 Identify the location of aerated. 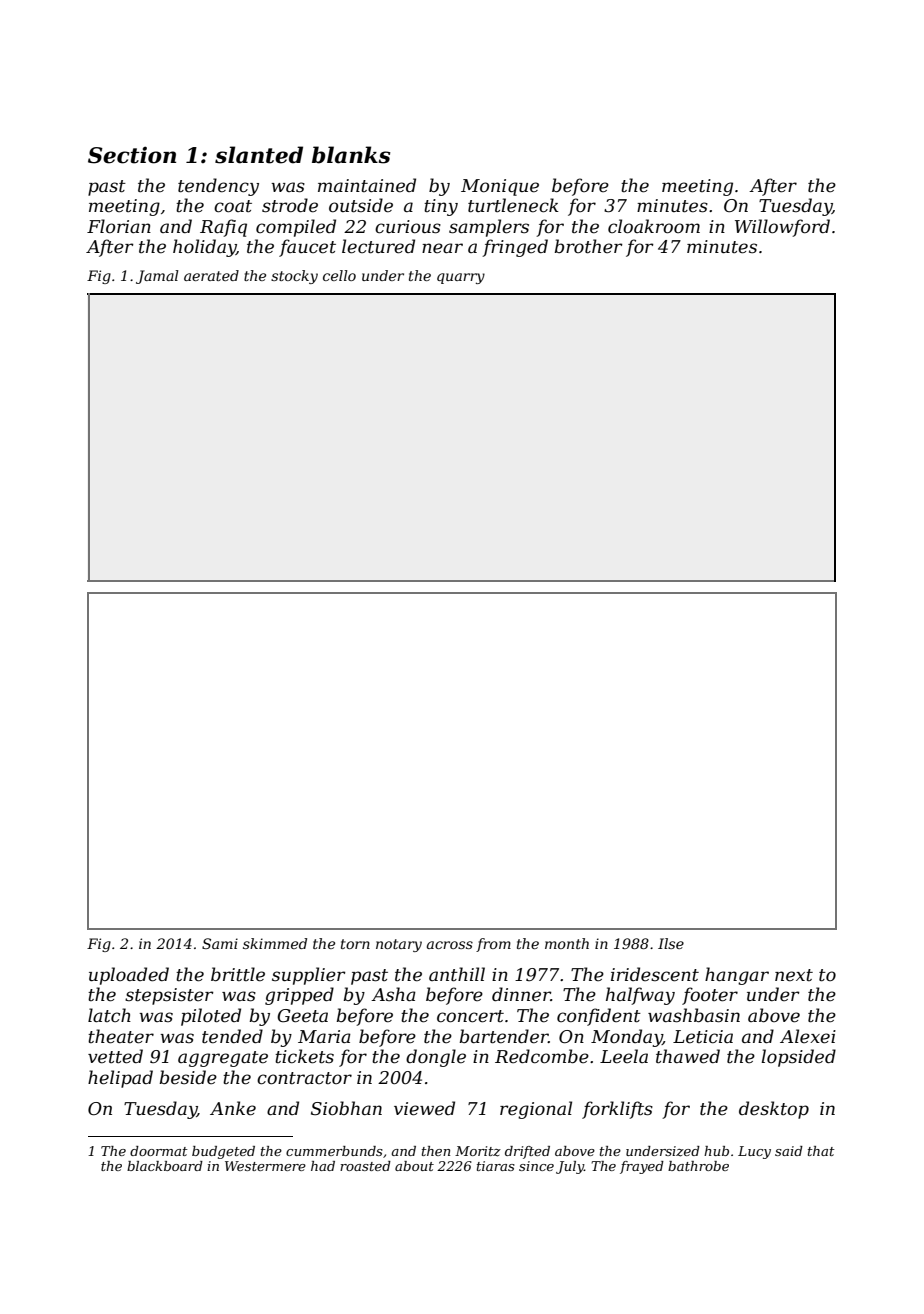
(211, 275).
